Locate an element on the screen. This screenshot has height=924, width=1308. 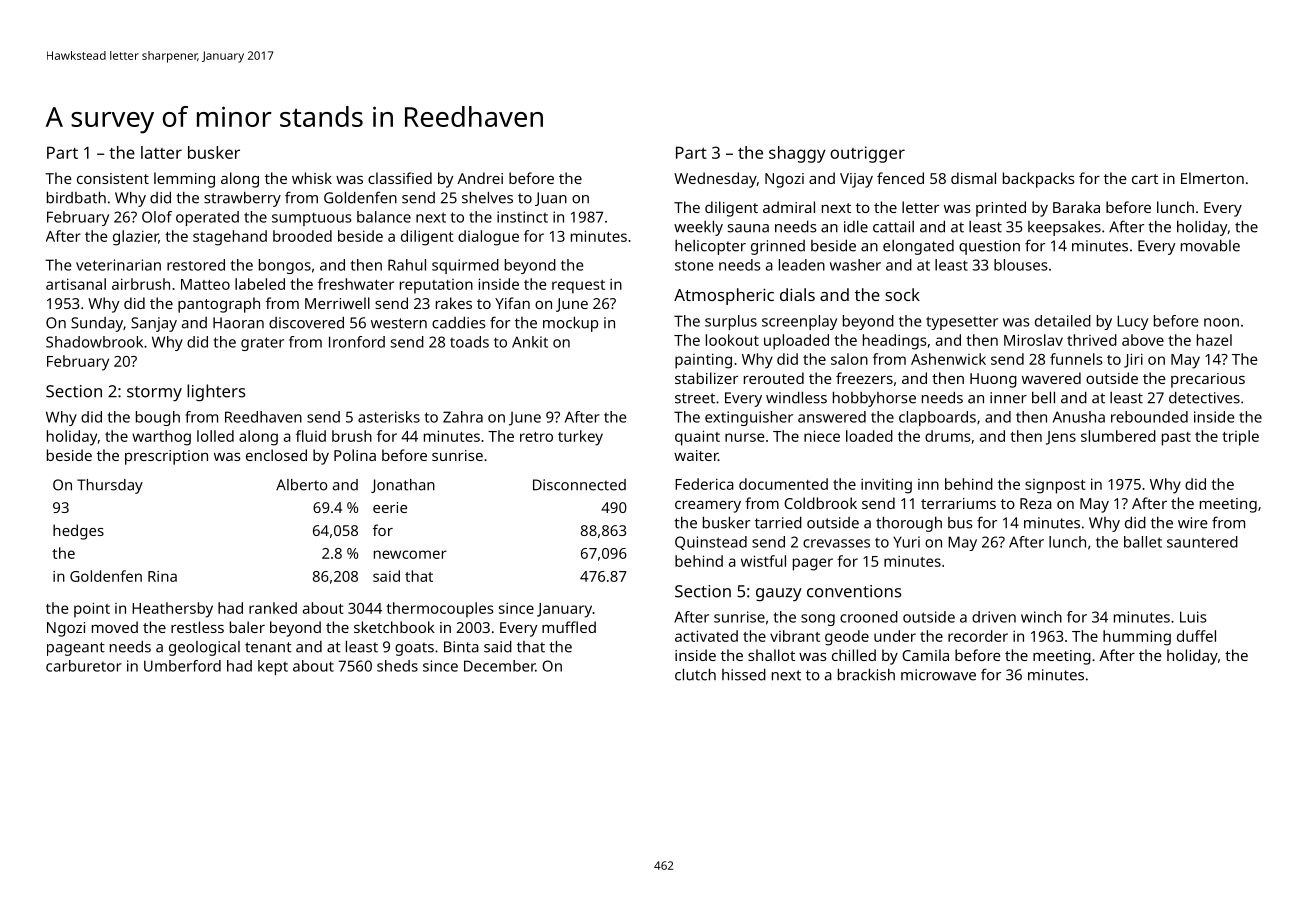
warthog is located at coordinates (161, 438).
